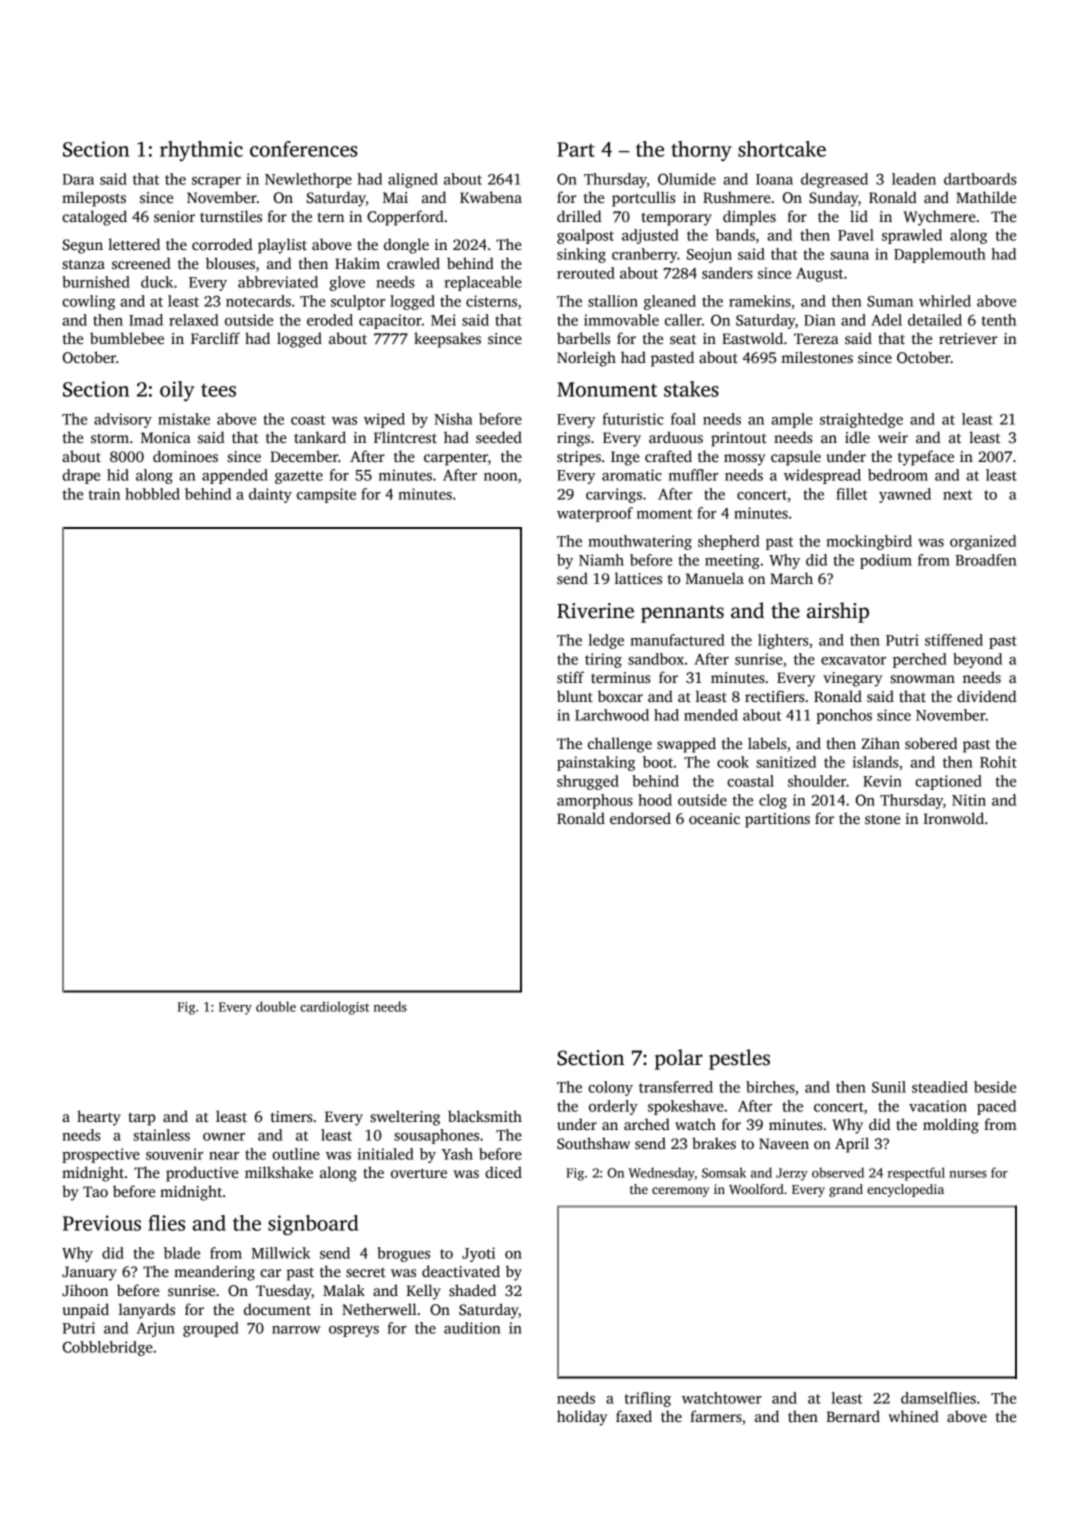 The width and height of the document is (1079, 1526). What do you see at coordinates (326, 495) in the document?
I see `campsite` at bounding box center [326, 495].
